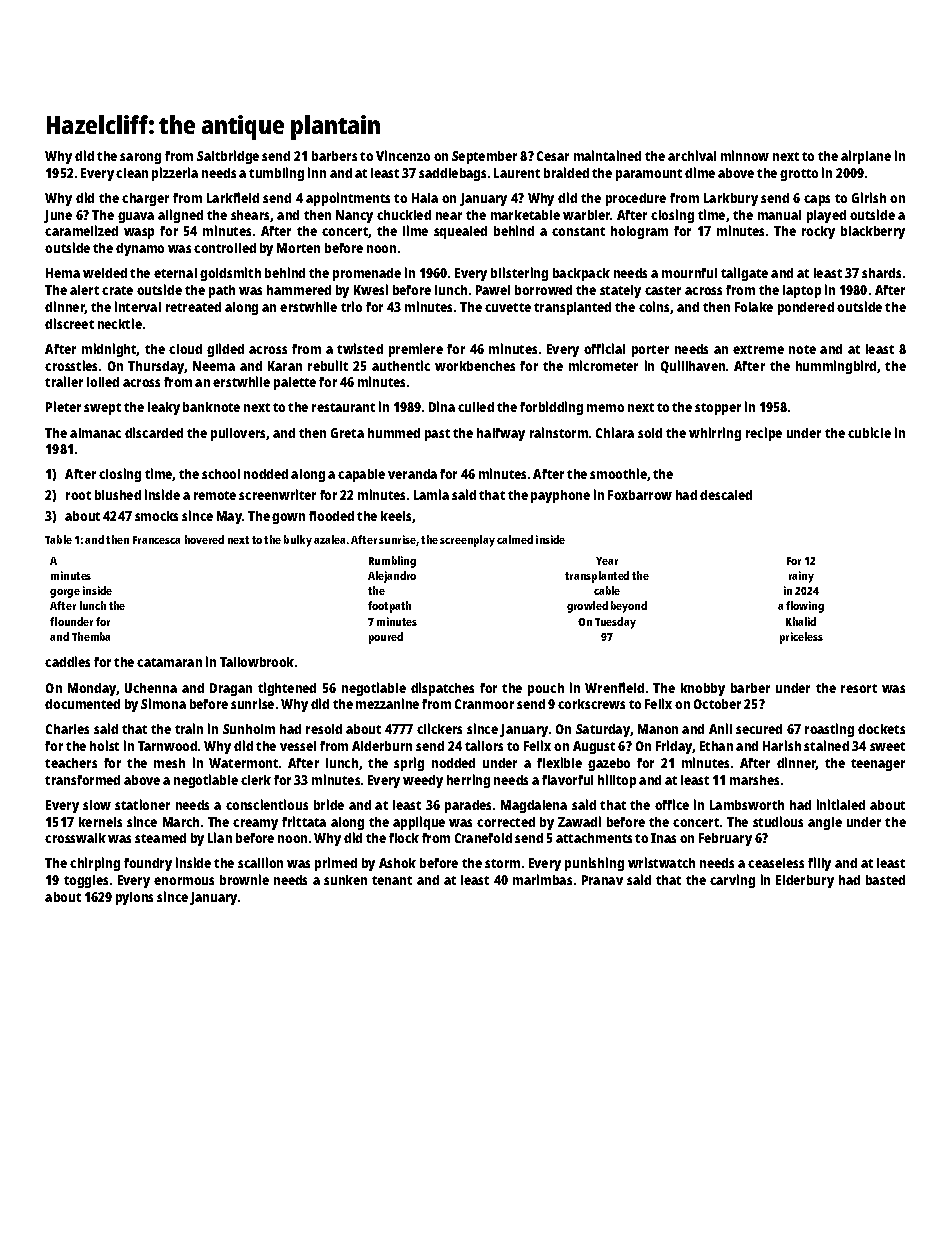 This screenshot has height=1233, width=952. I want to click on Uchenna, so click(151, 688).
